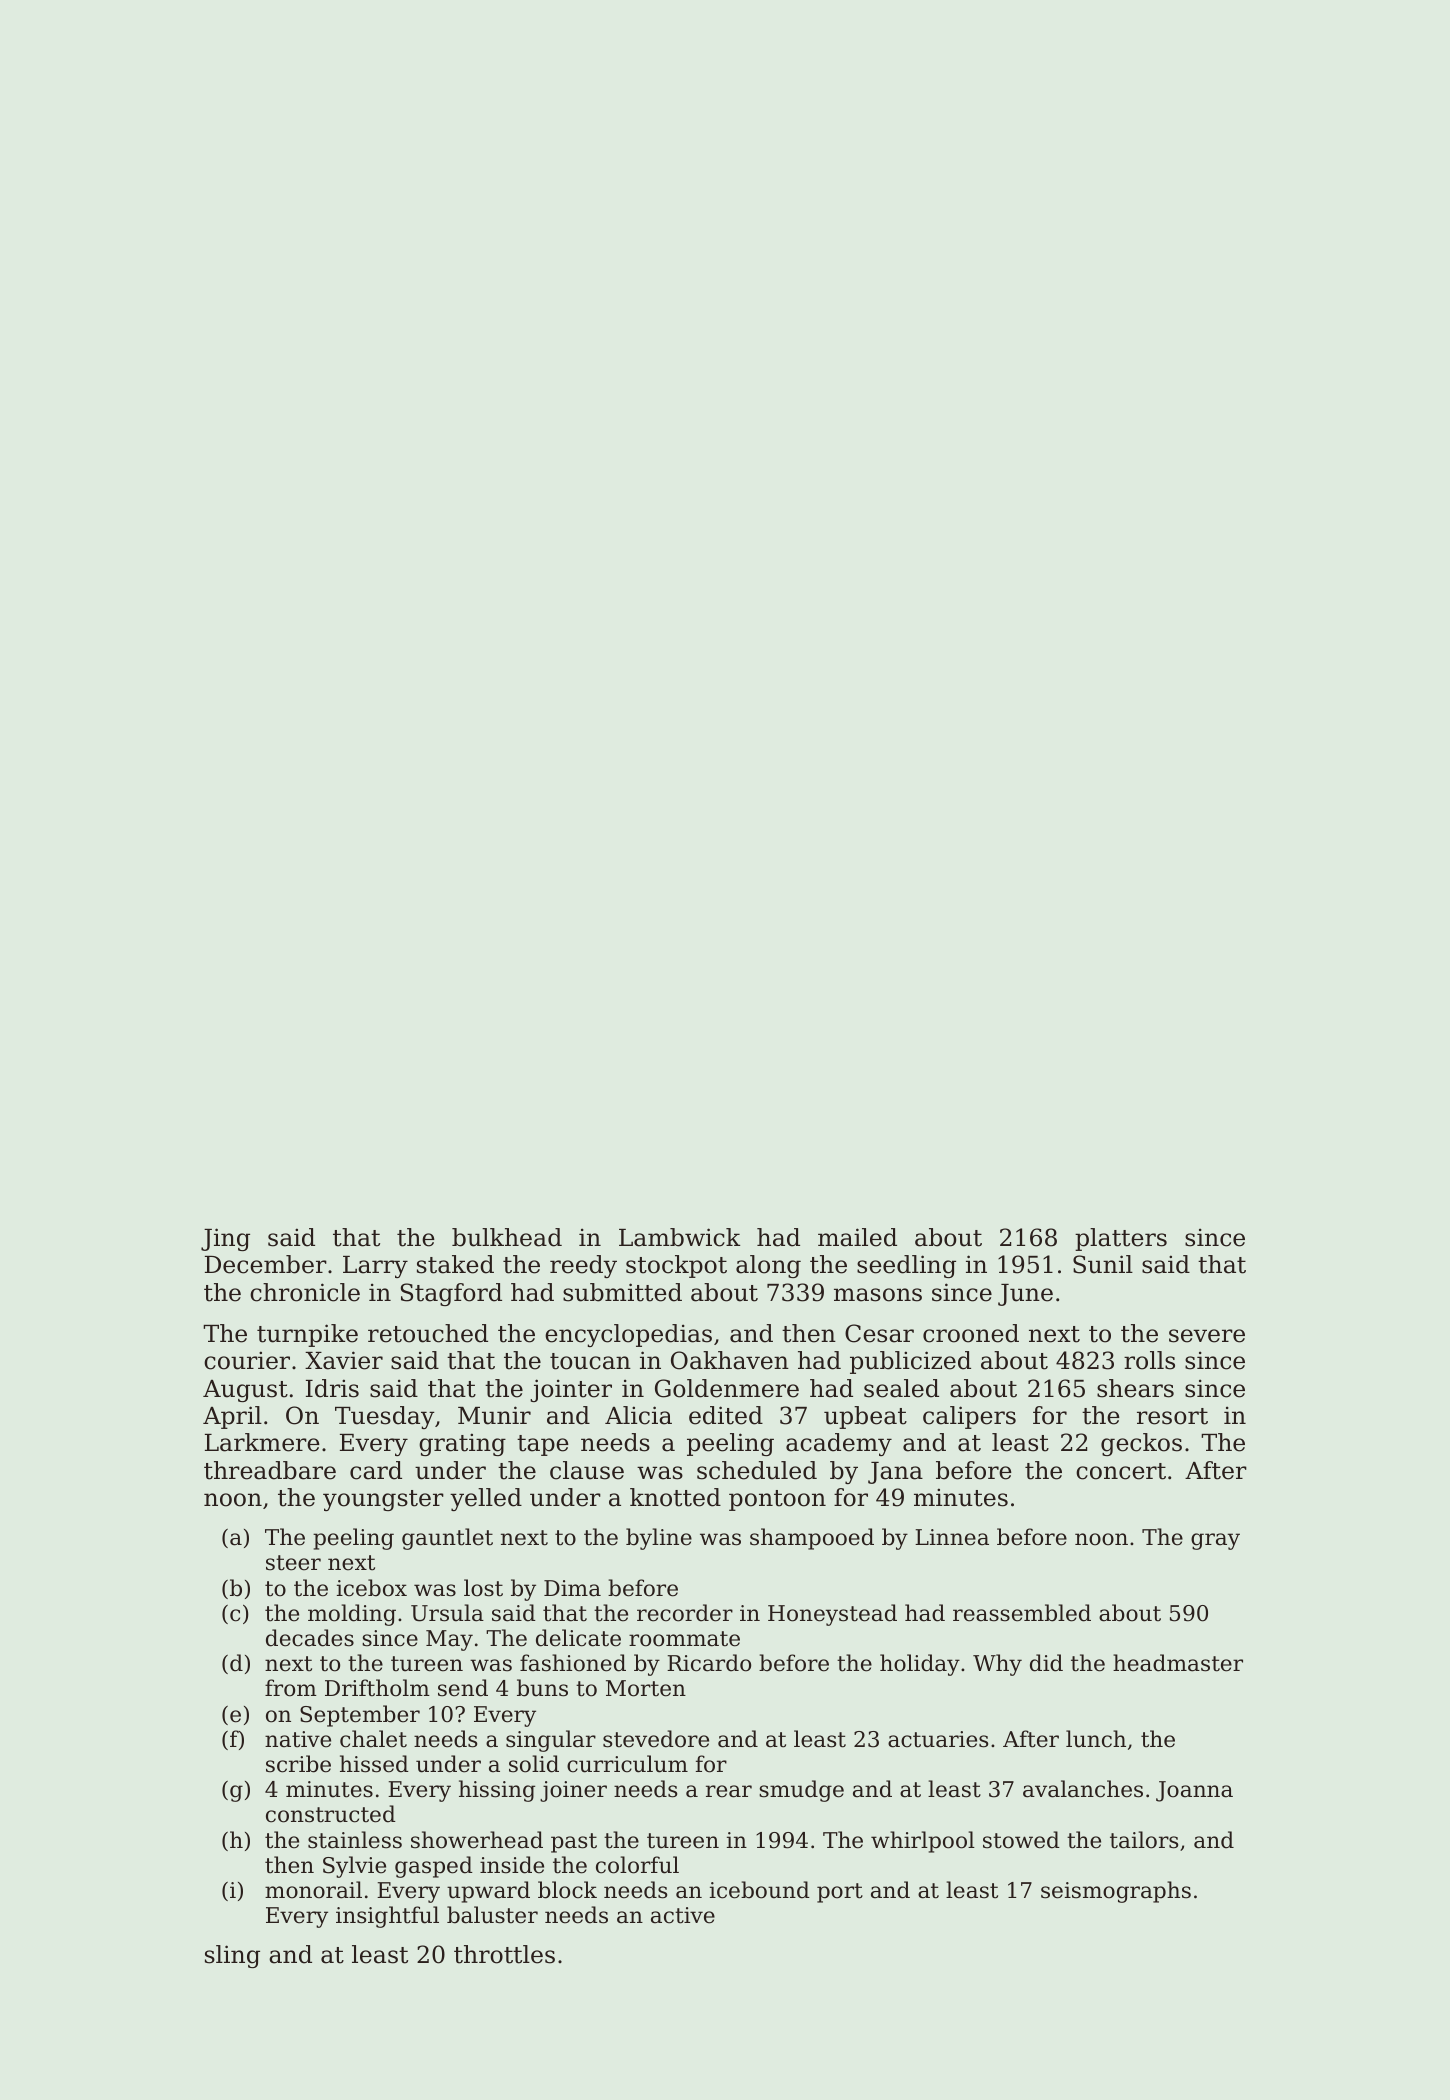  I want to click on active, so click(683, 1915).
